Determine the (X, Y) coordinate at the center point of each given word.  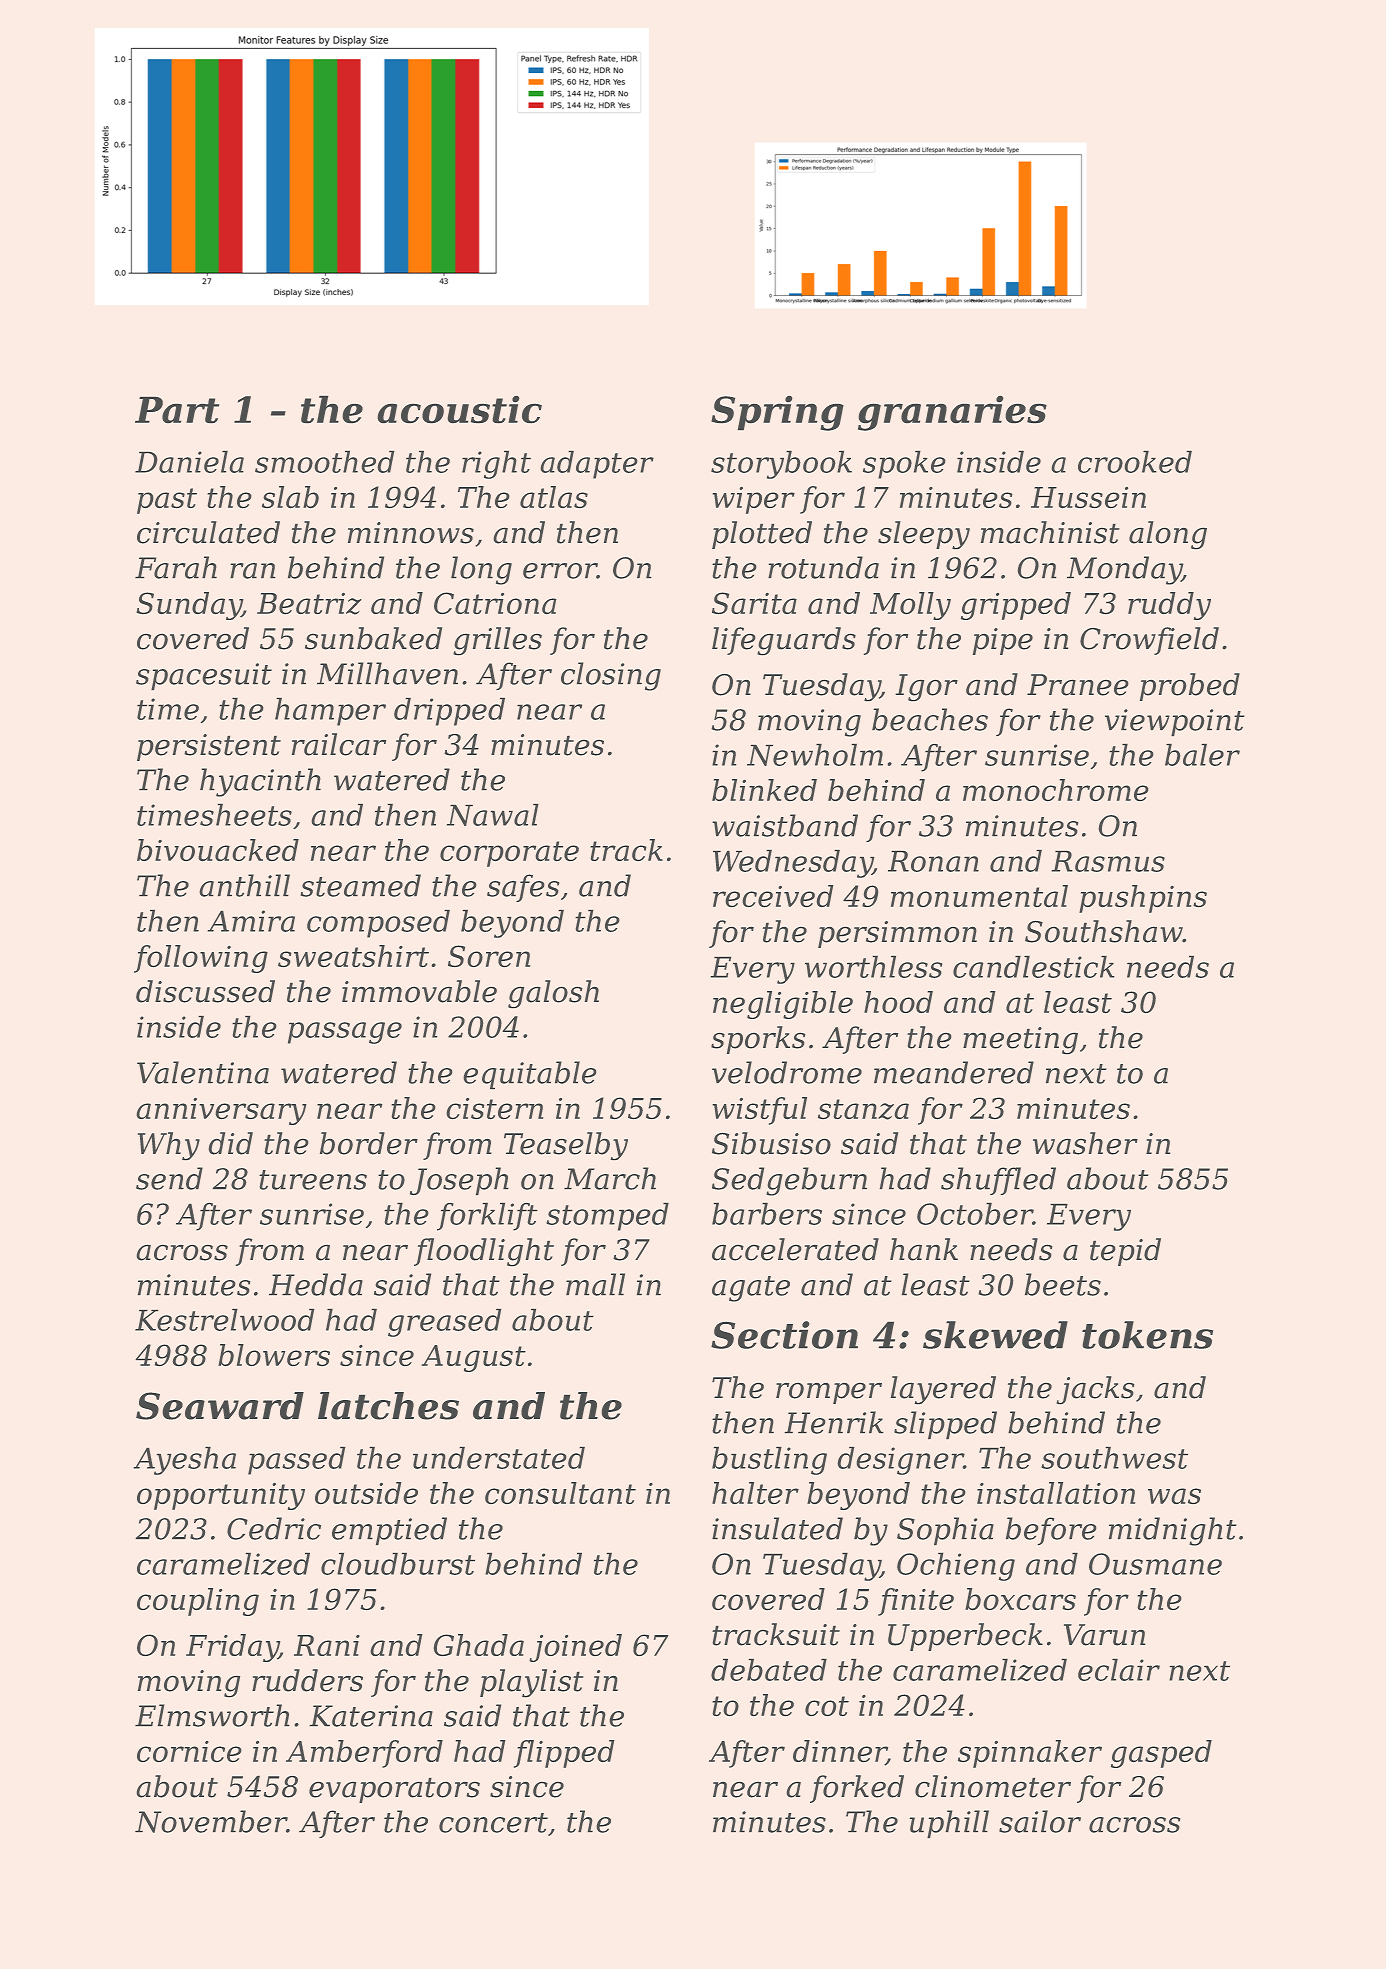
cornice (189, 1751)
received (773, 896)
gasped (1161, 1754)
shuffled (998, 1181)
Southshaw (1104, 931)
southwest (1115, 1458)
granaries (952, 413)
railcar (339, 744)
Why (169, 1146)
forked (857, 1789)
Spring (777, 413)
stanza (863, 1109)
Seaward (220, 1406)
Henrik (834, 1422)
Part (177, 410)
